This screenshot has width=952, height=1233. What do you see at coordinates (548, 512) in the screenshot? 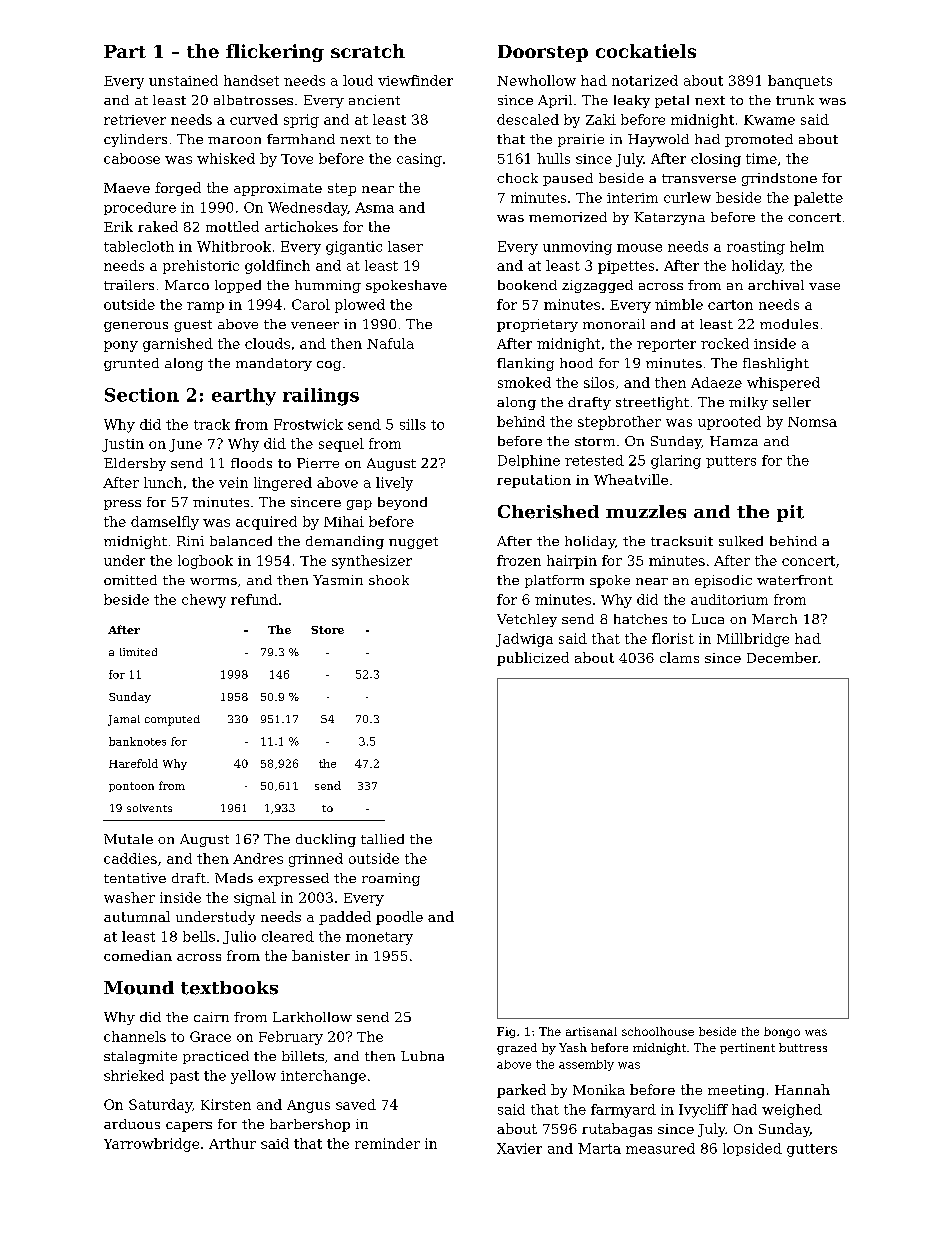
I see `Cherished` at bounding box center [548, 512].
